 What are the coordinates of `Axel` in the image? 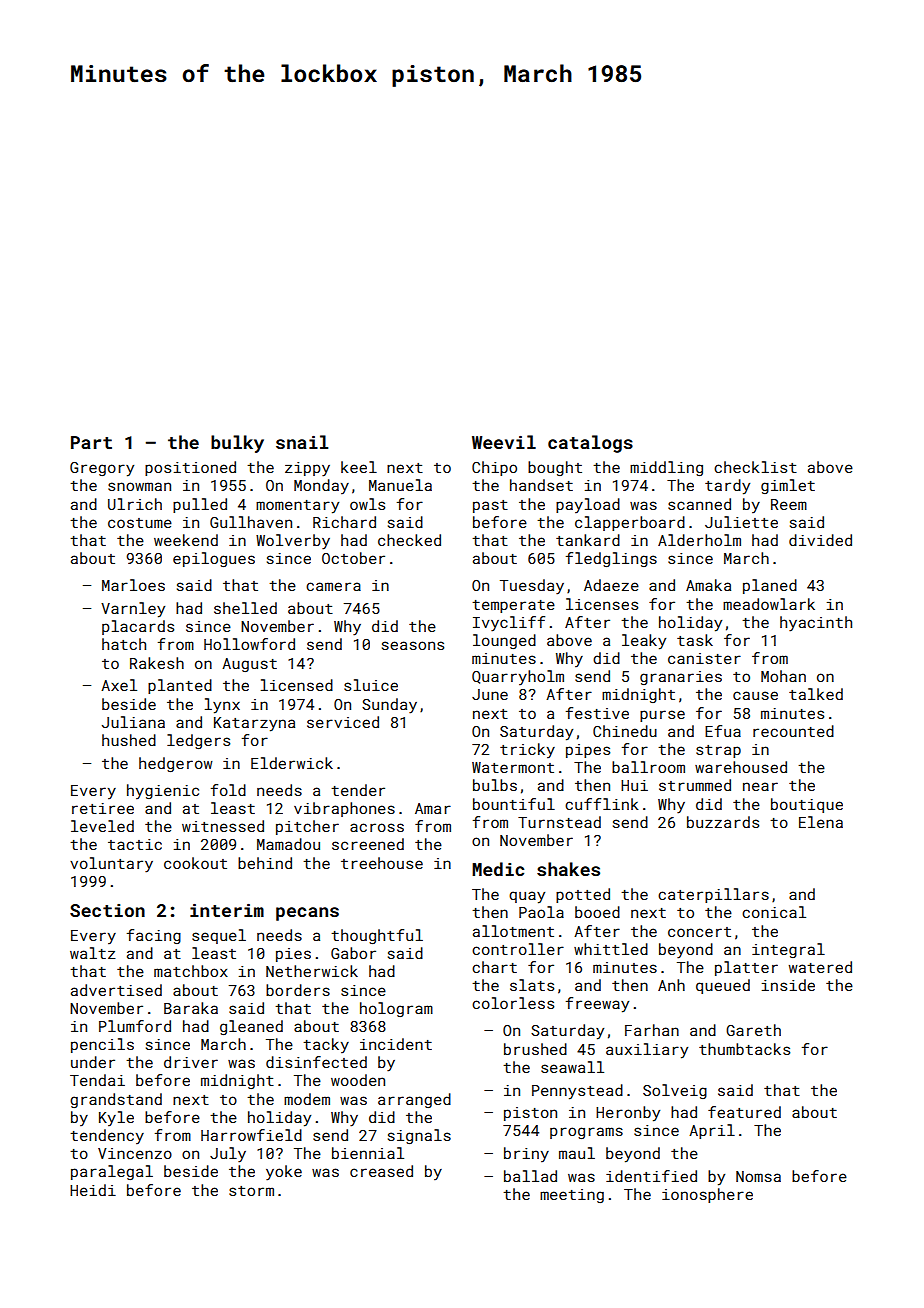 It's located at (119, 685).
